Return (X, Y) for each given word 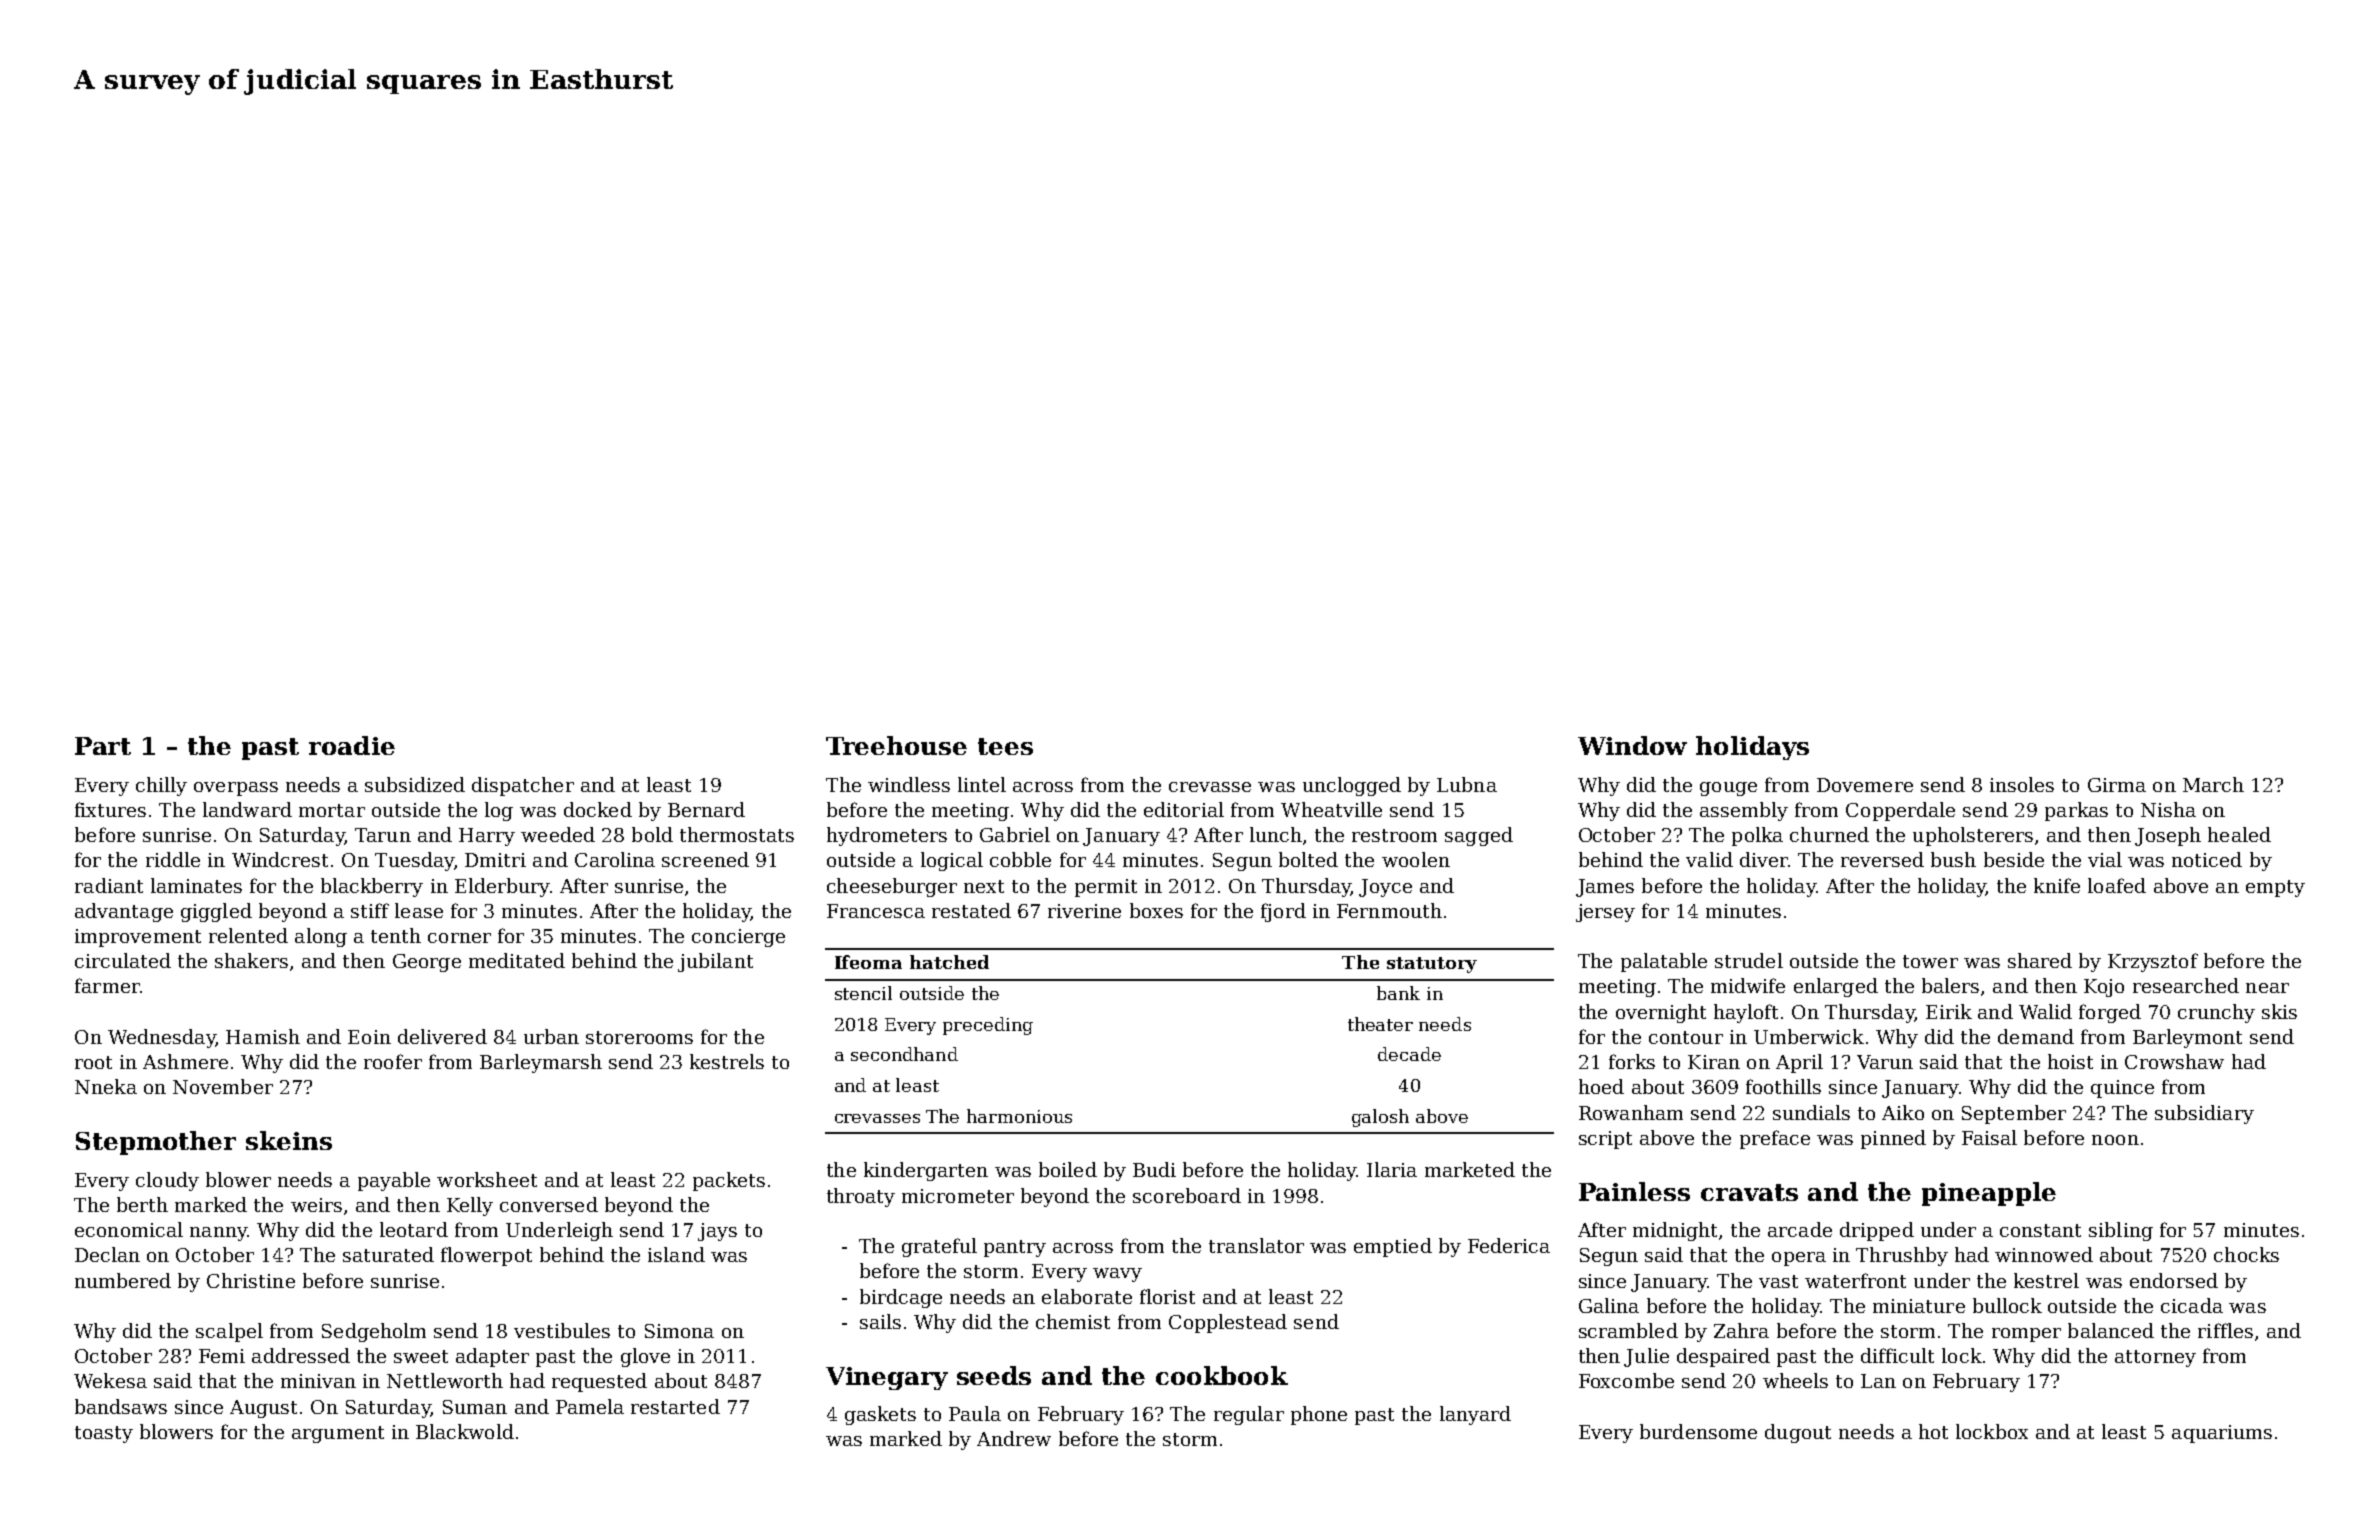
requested (599, 1382)
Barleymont (2187, 1038)
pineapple (1989, 1194)
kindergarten (926, 1171)
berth (142, 1204)
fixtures (110, 809)
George (427, 963)
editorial (1184, 809)
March (2213, 784)
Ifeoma (868, 962)
